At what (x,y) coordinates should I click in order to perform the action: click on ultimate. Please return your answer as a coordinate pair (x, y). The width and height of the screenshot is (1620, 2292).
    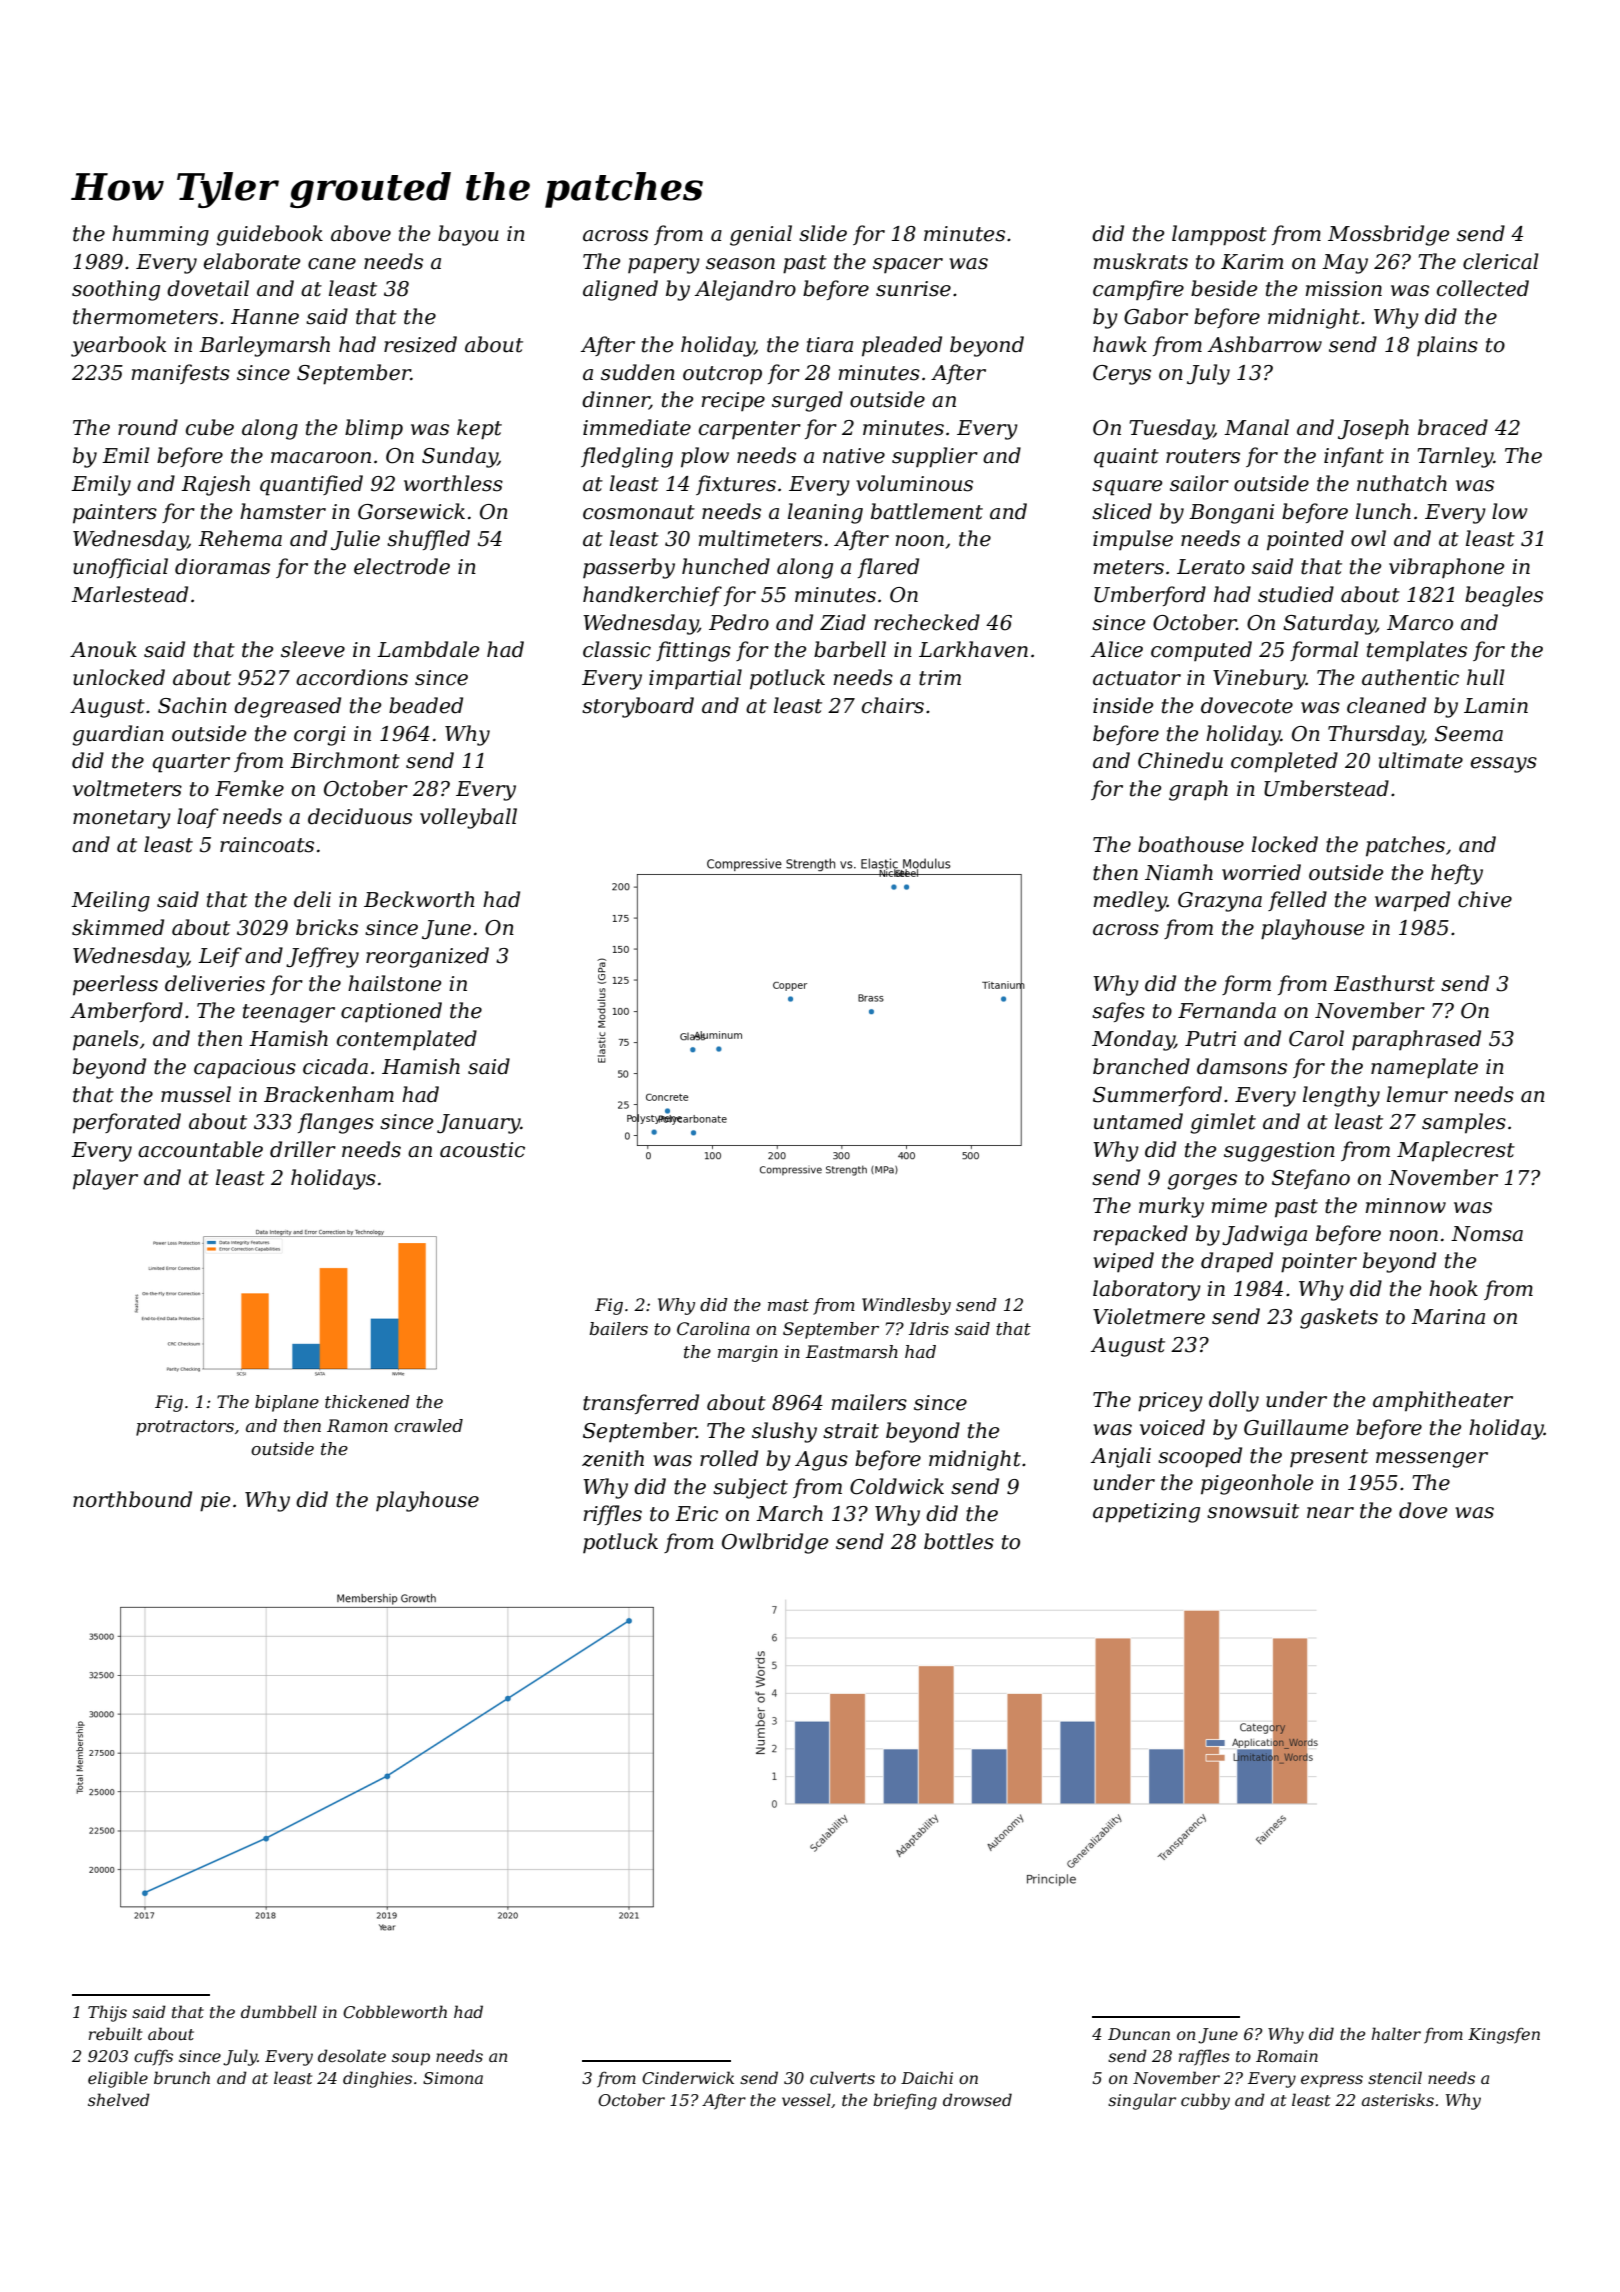
    Looking at the image, I should click on (1421, 760).
